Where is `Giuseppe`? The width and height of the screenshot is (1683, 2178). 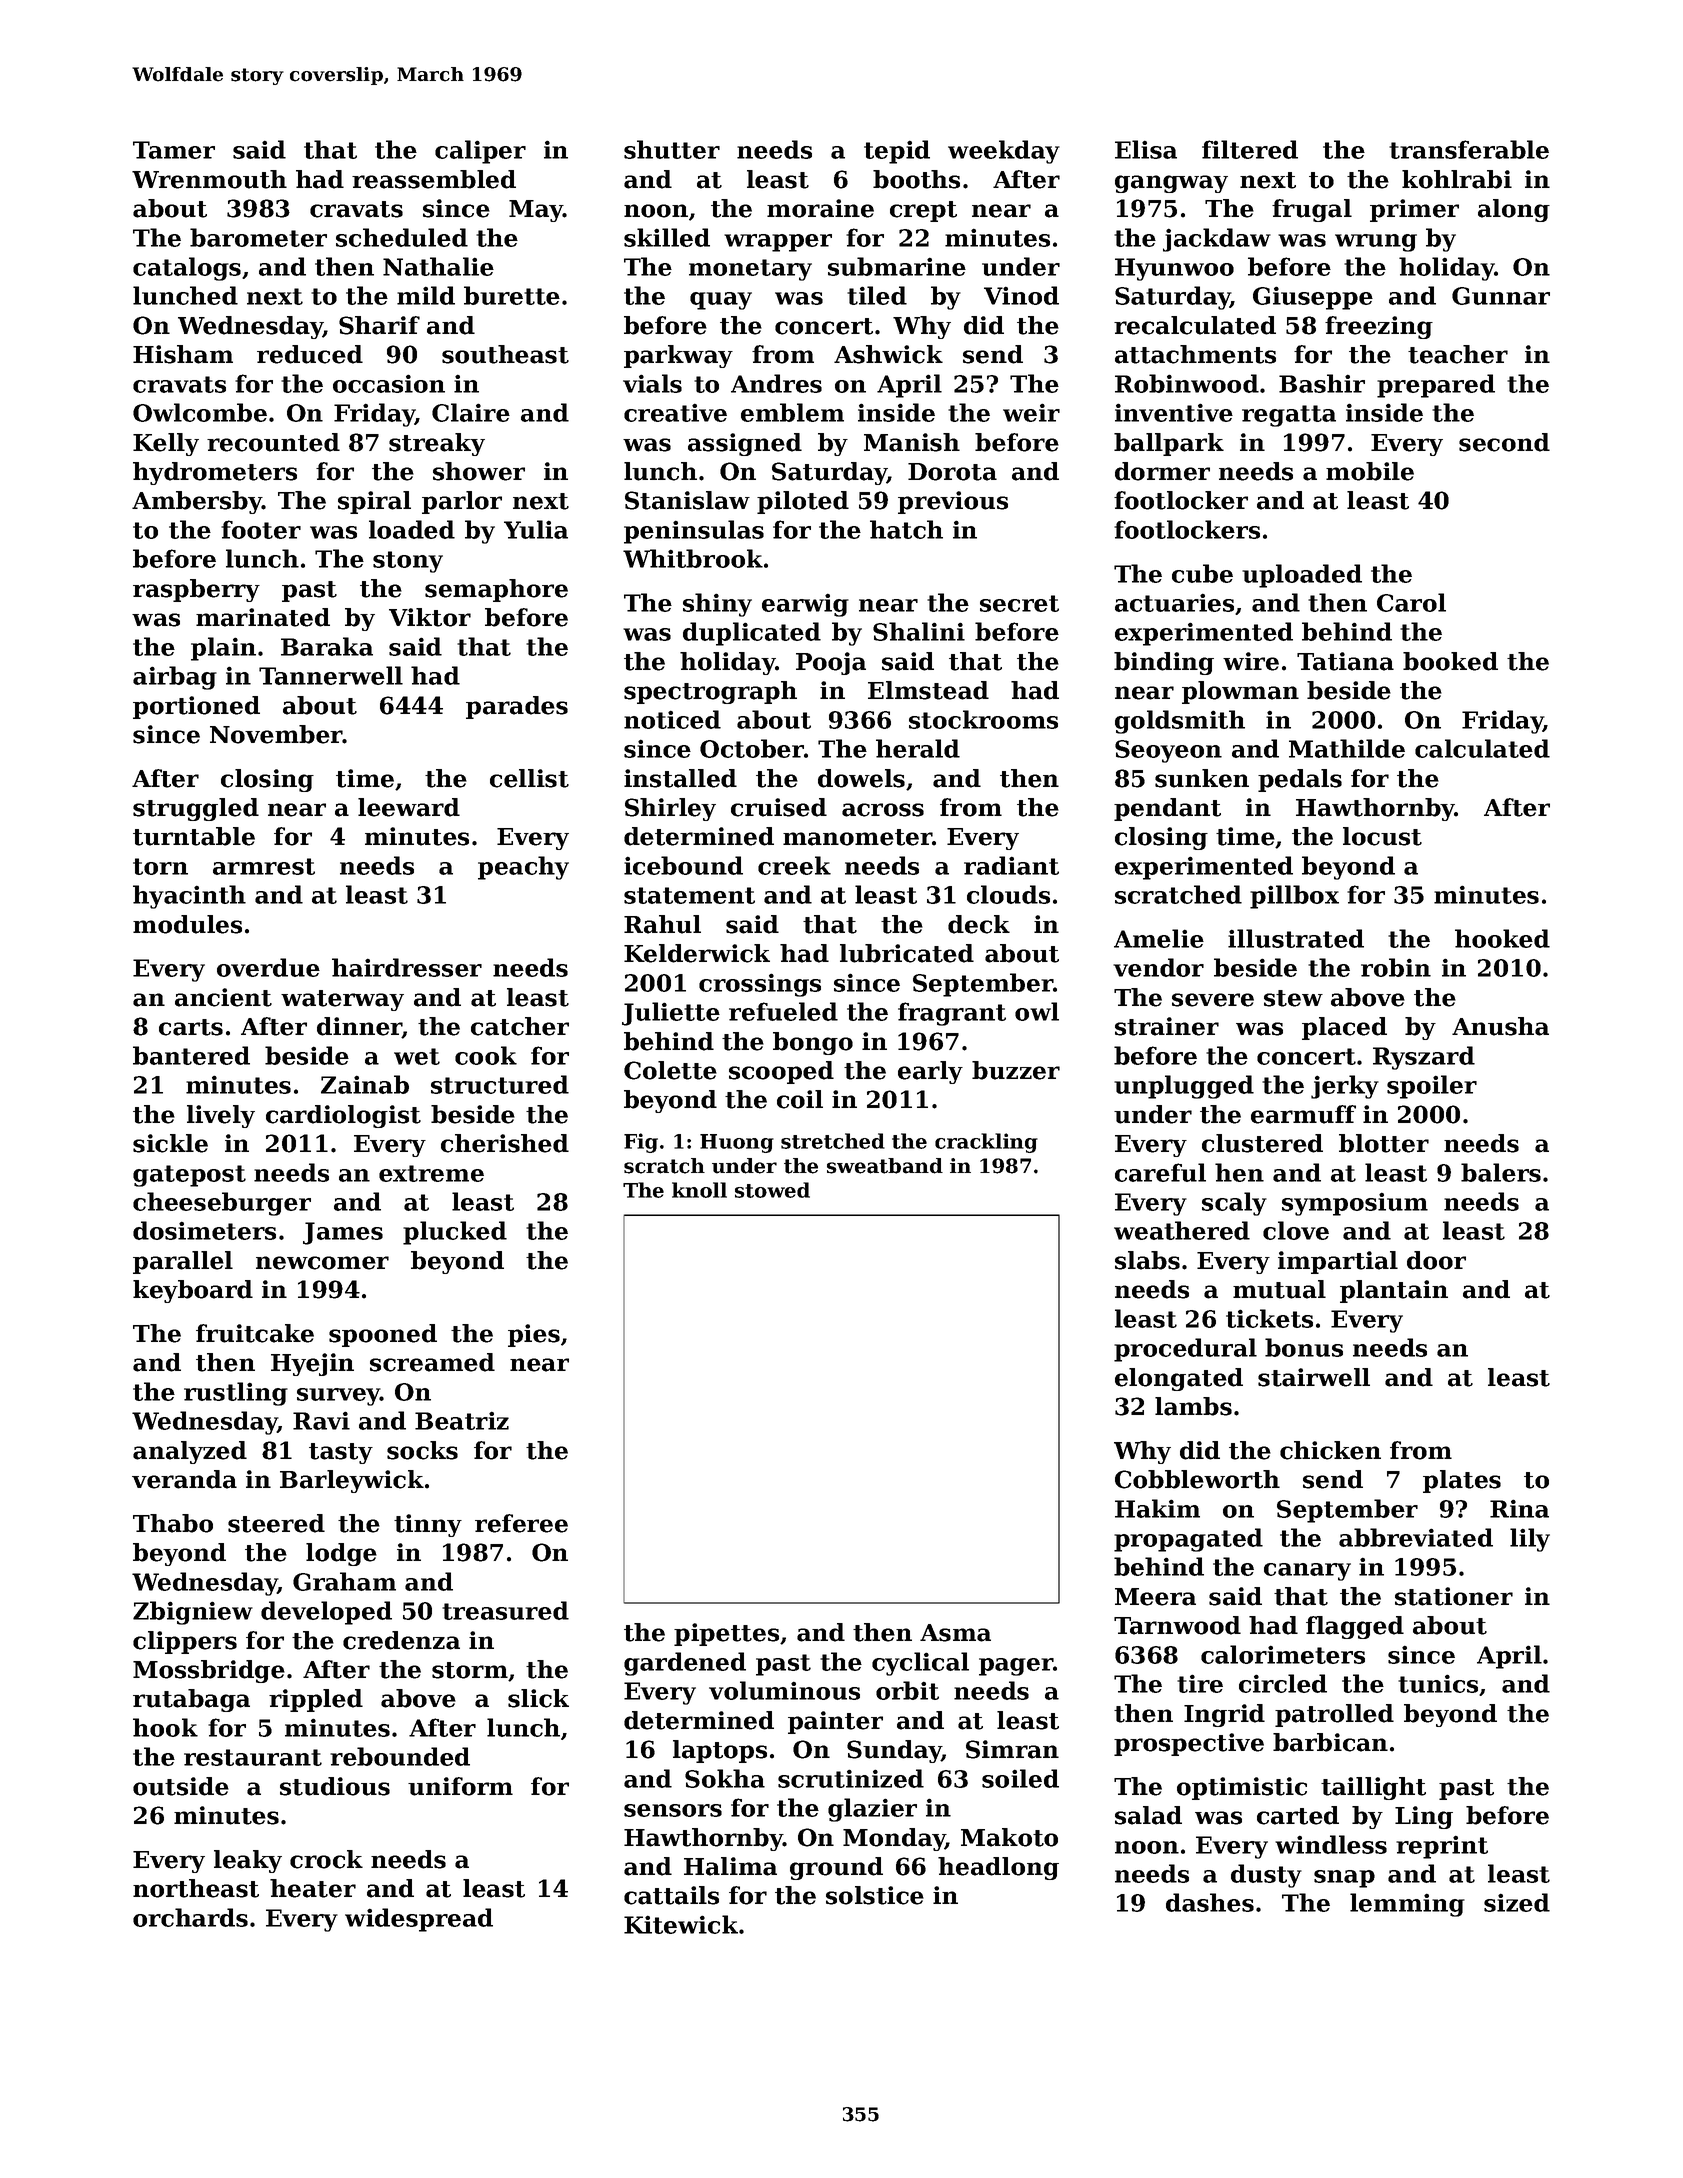
Giuseppe is located at coordinates (1313, 298).
